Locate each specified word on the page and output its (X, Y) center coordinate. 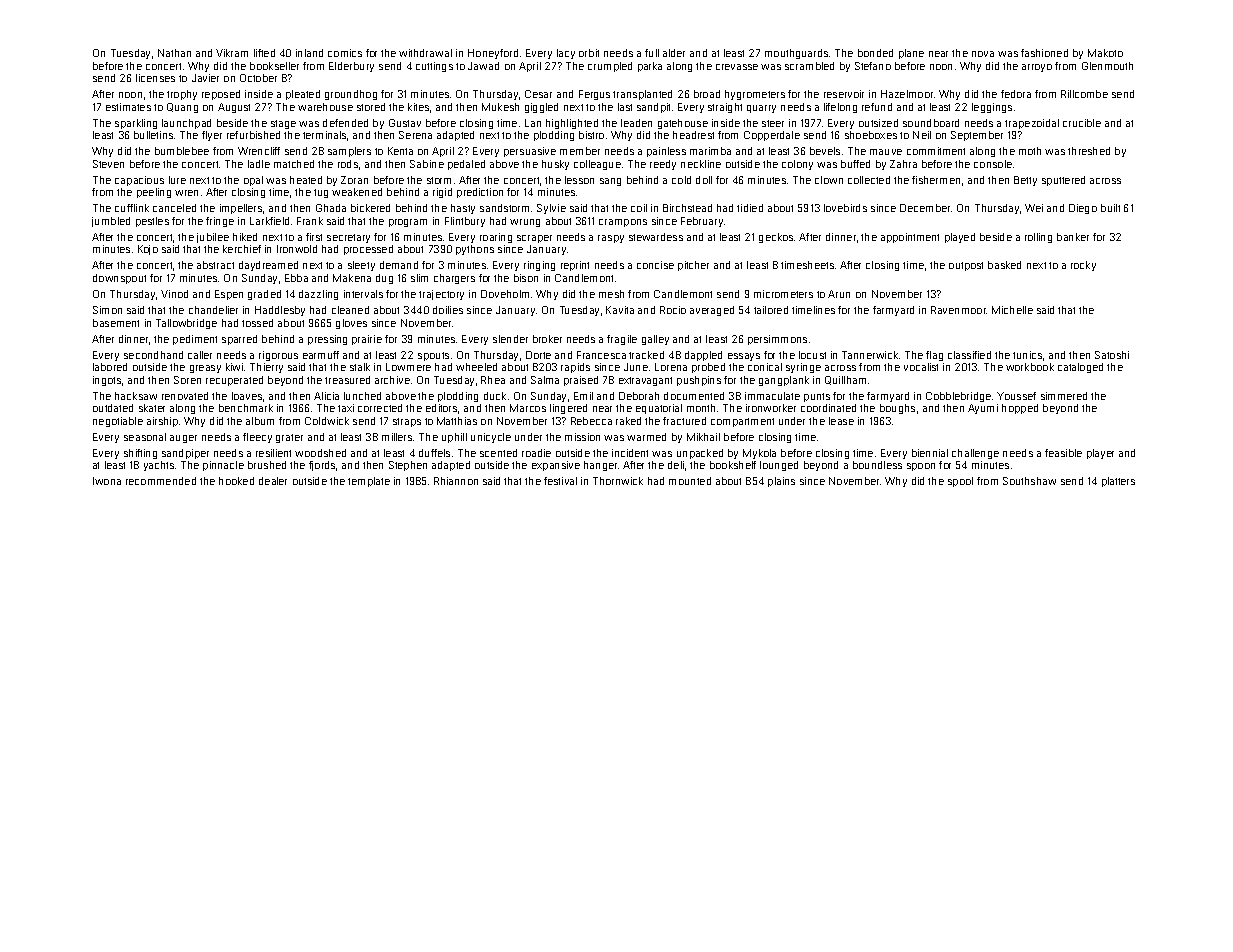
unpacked (700, 454)
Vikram (232, 53)
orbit (589, 53)
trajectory (441, 295)
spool (960, 482)
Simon (107, 310)
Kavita (620, 310)
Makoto (1105, 53)
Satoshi (1112, 355)
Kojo (148, 250)
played (960, 238)
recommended (161, 481)
